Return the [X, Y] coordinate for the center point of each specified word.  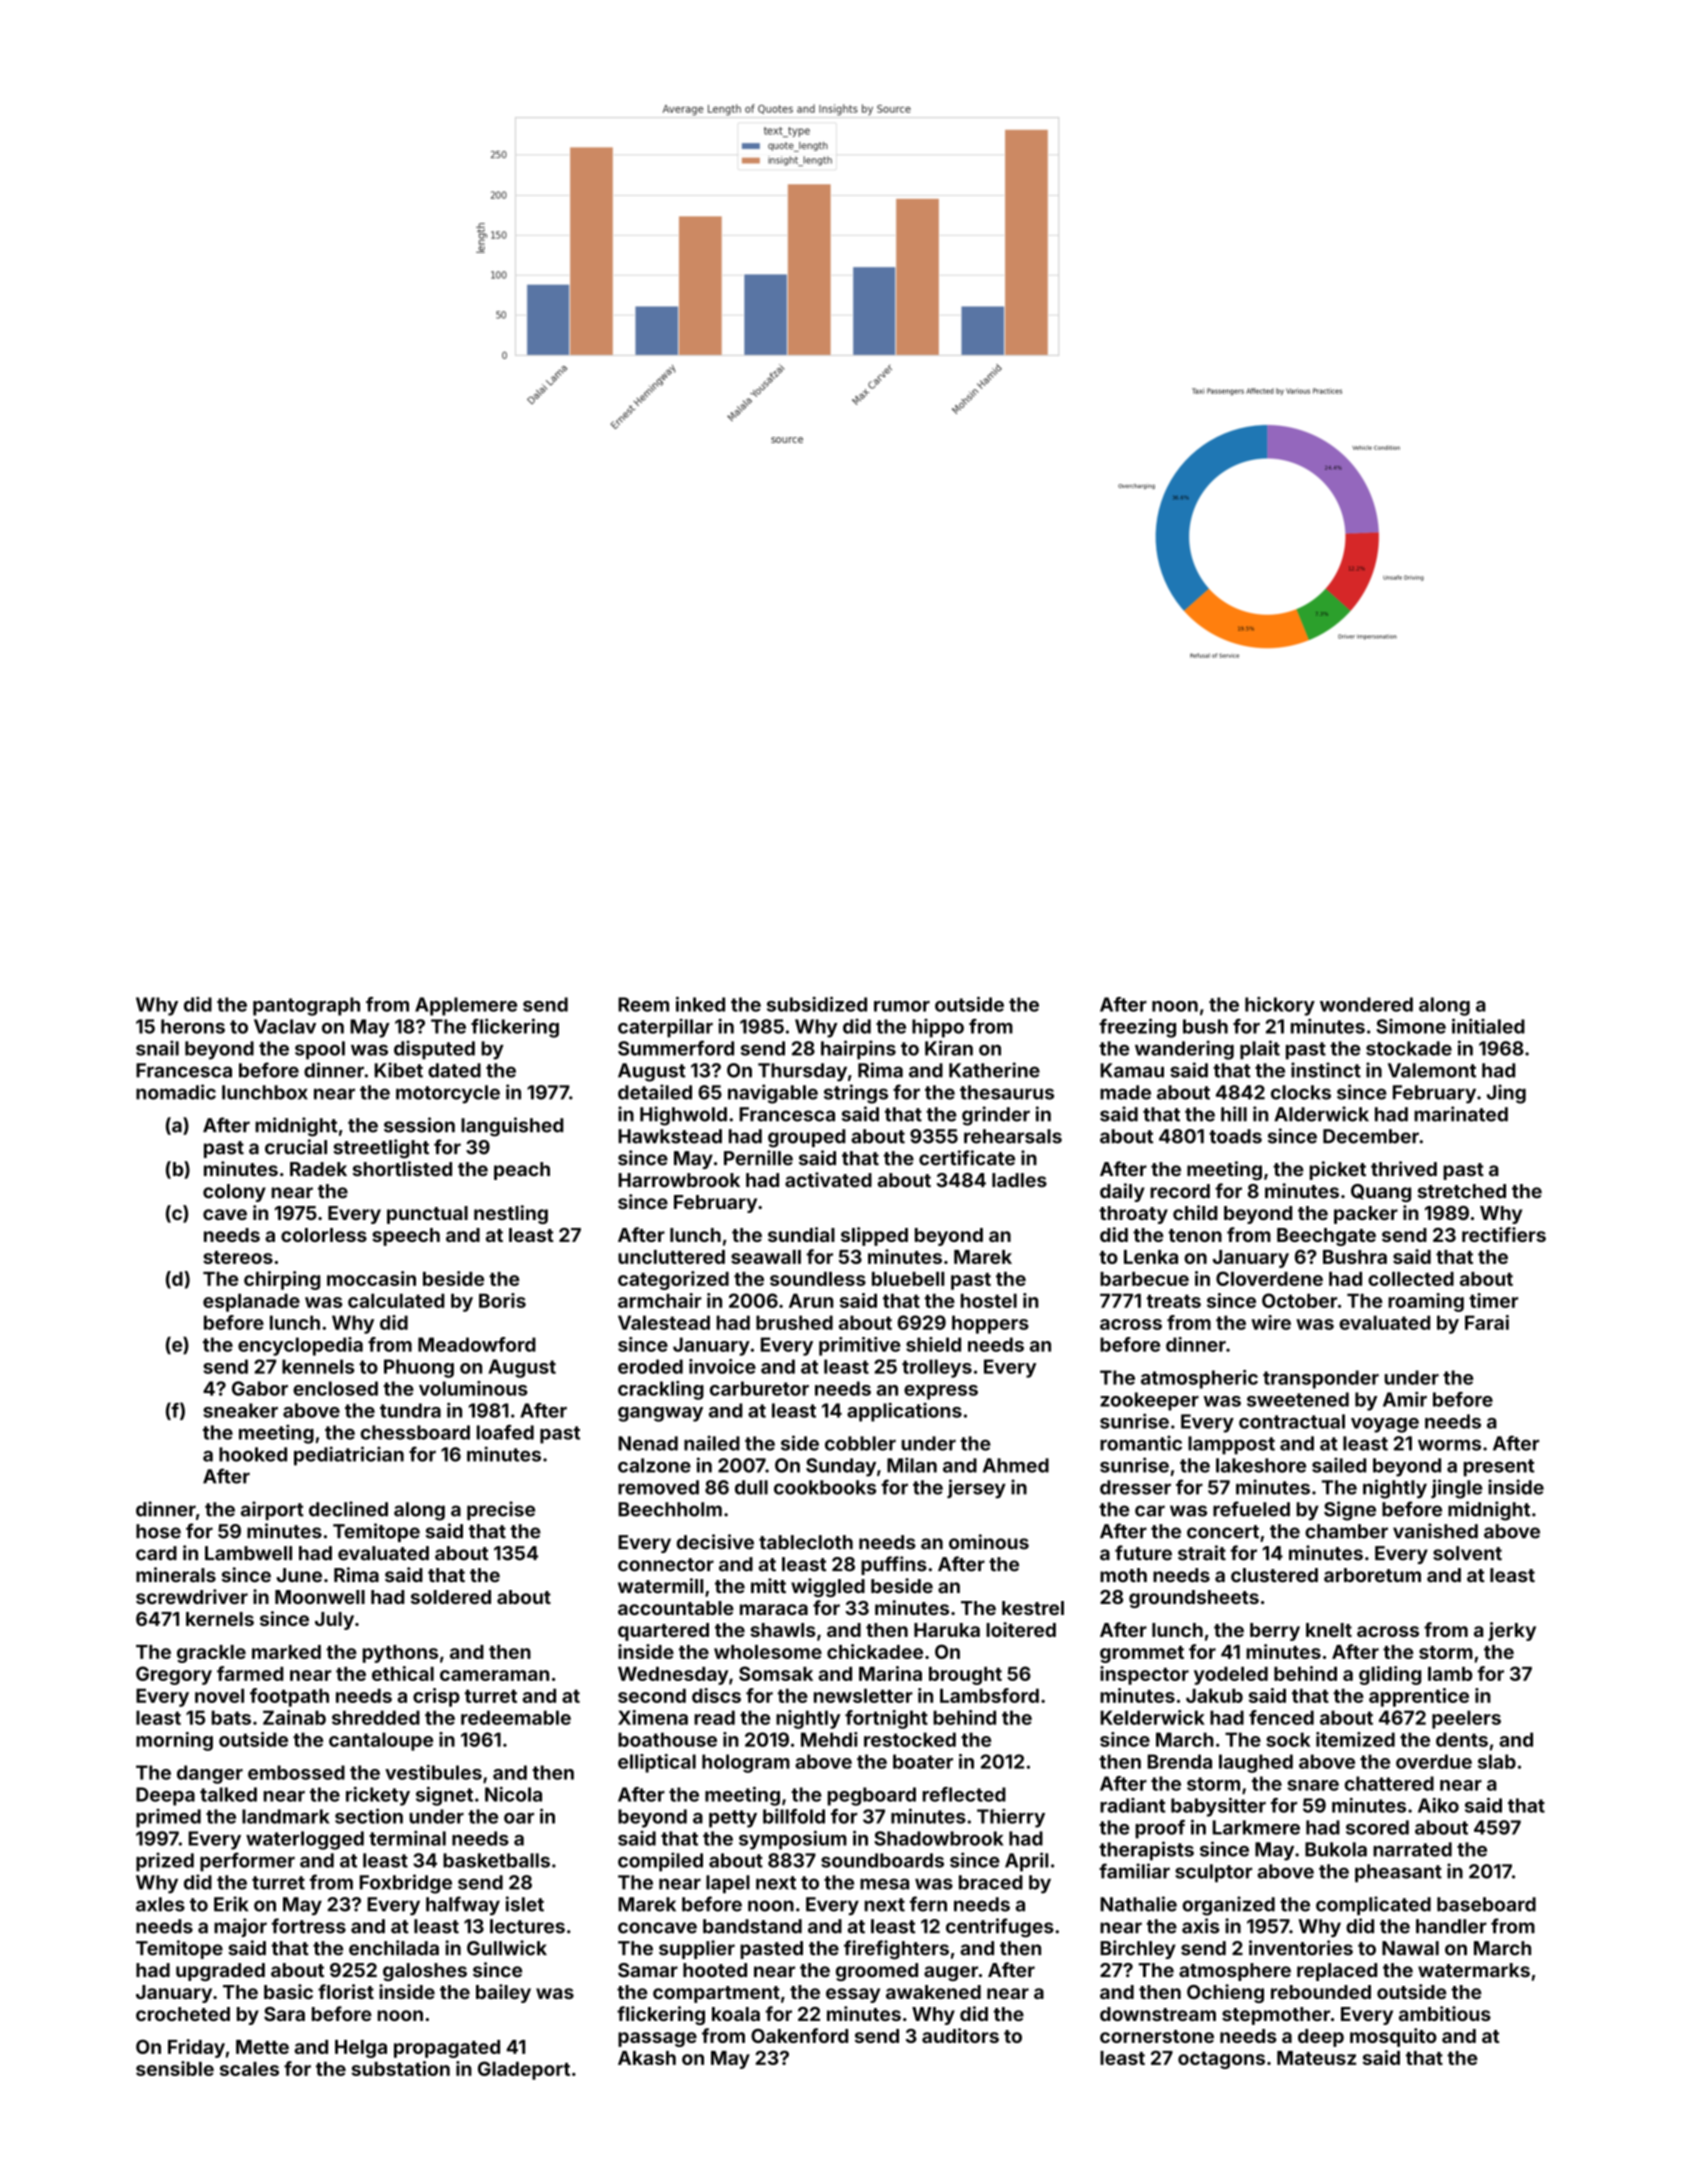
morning [174, 1741]
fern [928, 1904]
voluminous [473, 1388]
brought [965, 1676]
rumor [902, 1006]
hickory [1280, 1006]
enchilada [394, 1948]
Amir [1405, 1399]
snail [157, 1048]
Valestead [664, 1322]
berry [1275, 1632]
